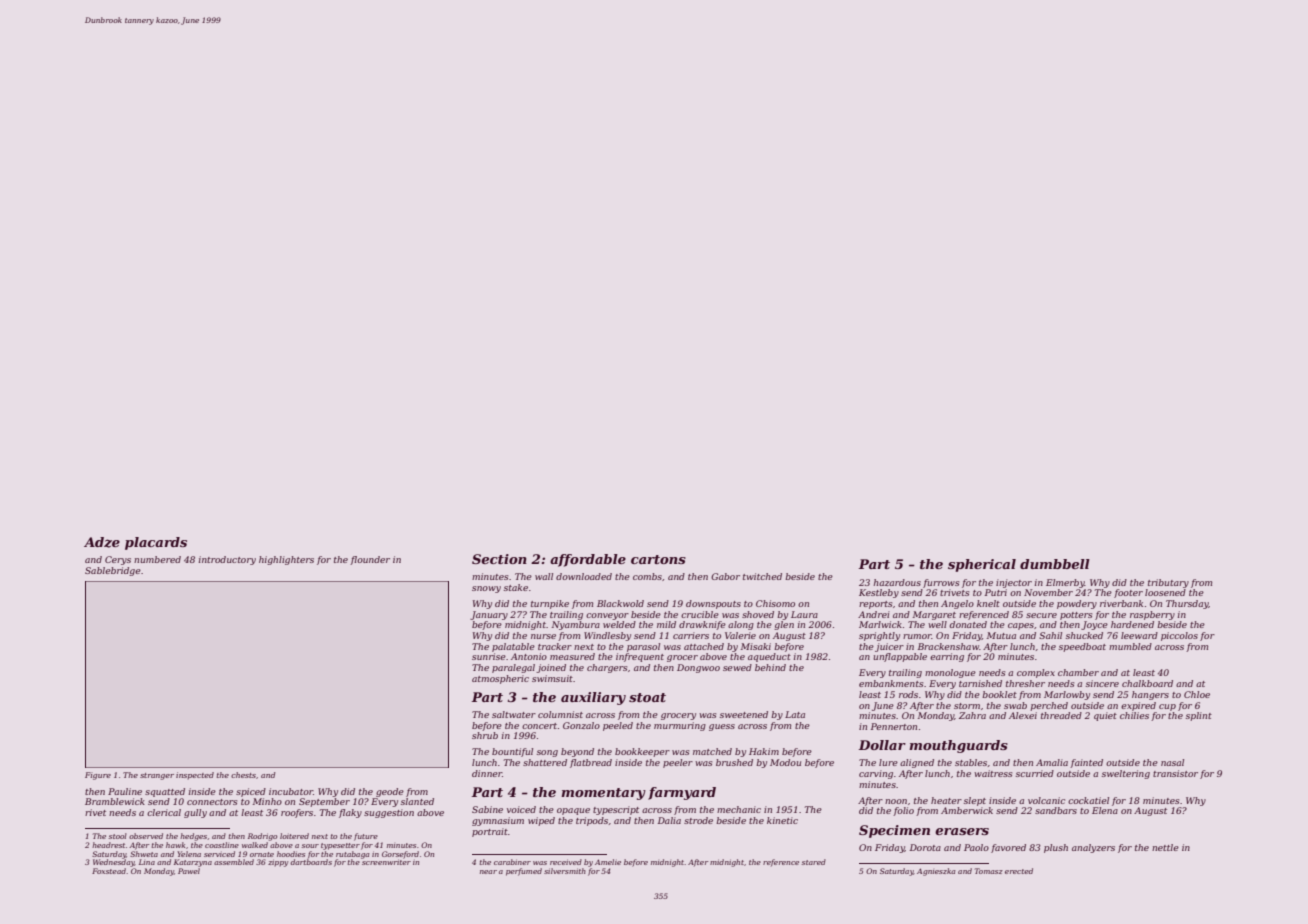 The image size is (1308, 924). I want to click on Andrei, so click(874, 614).
